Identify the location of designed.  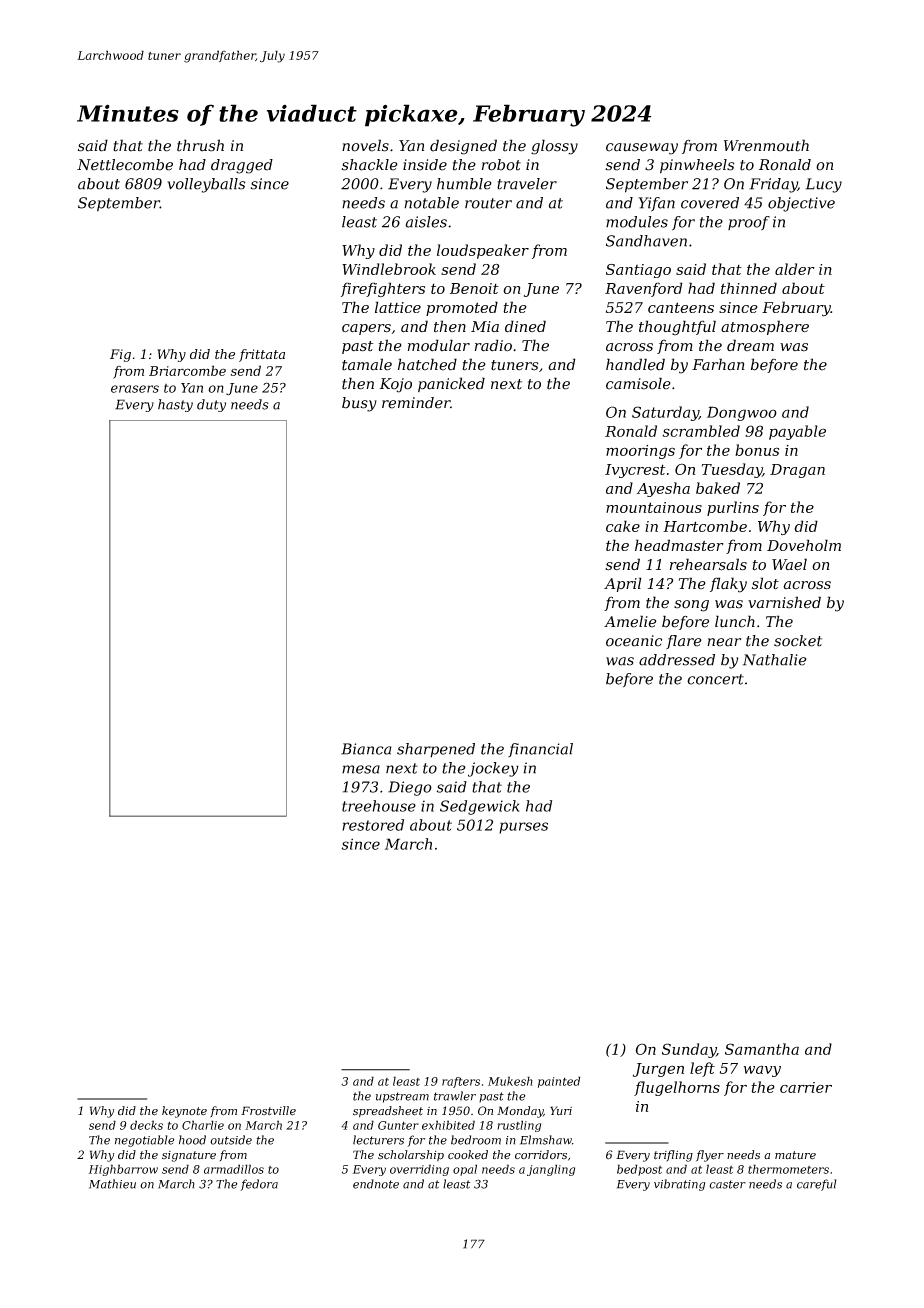
(463, 147).
